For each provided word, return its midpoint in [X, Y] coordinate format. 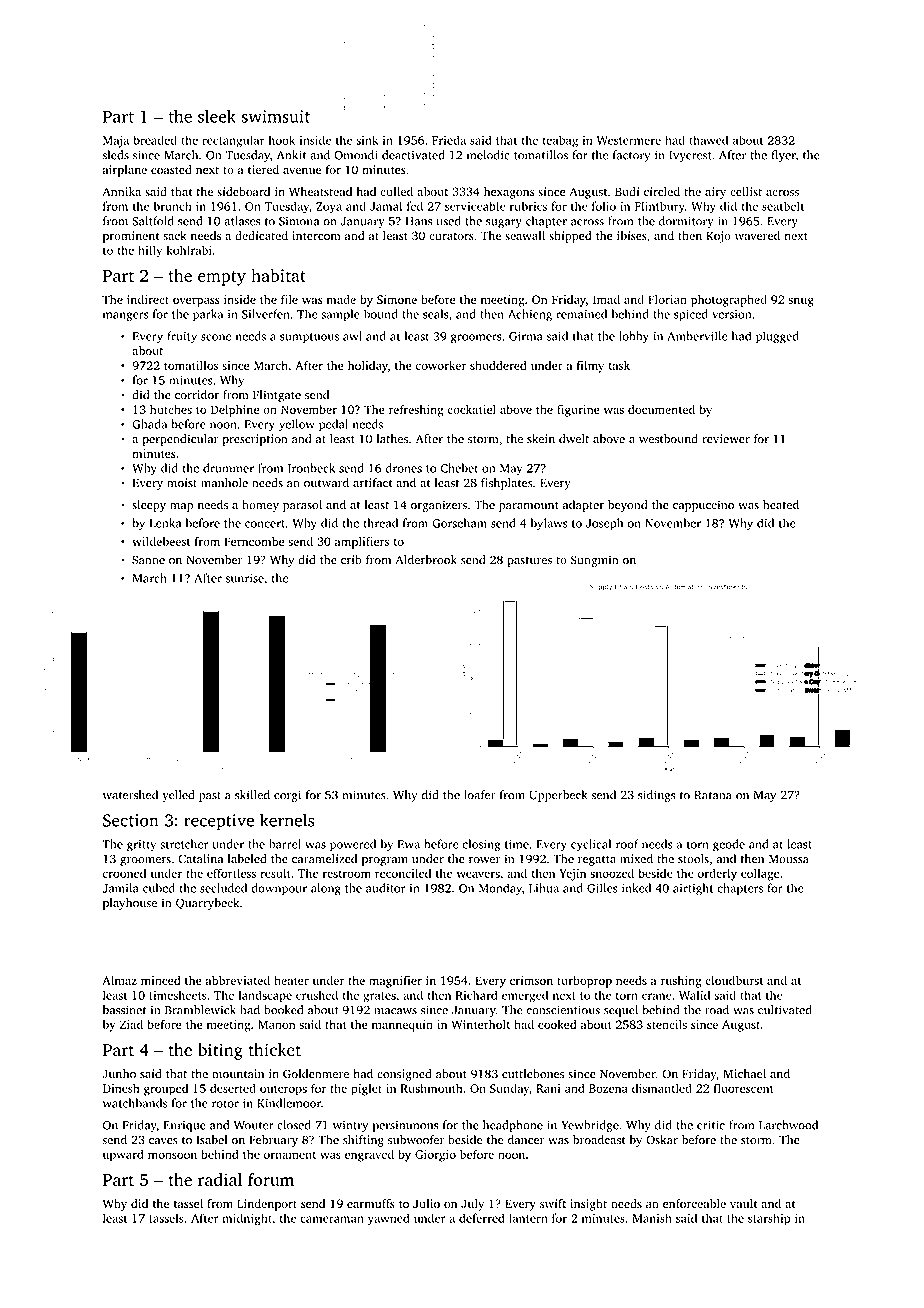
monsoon [172, 1155]
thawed [708, 140]
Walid [694, 995]
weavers [478, 874]
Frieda [449, 140]
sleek [217, 116]
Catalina [200, 859]
